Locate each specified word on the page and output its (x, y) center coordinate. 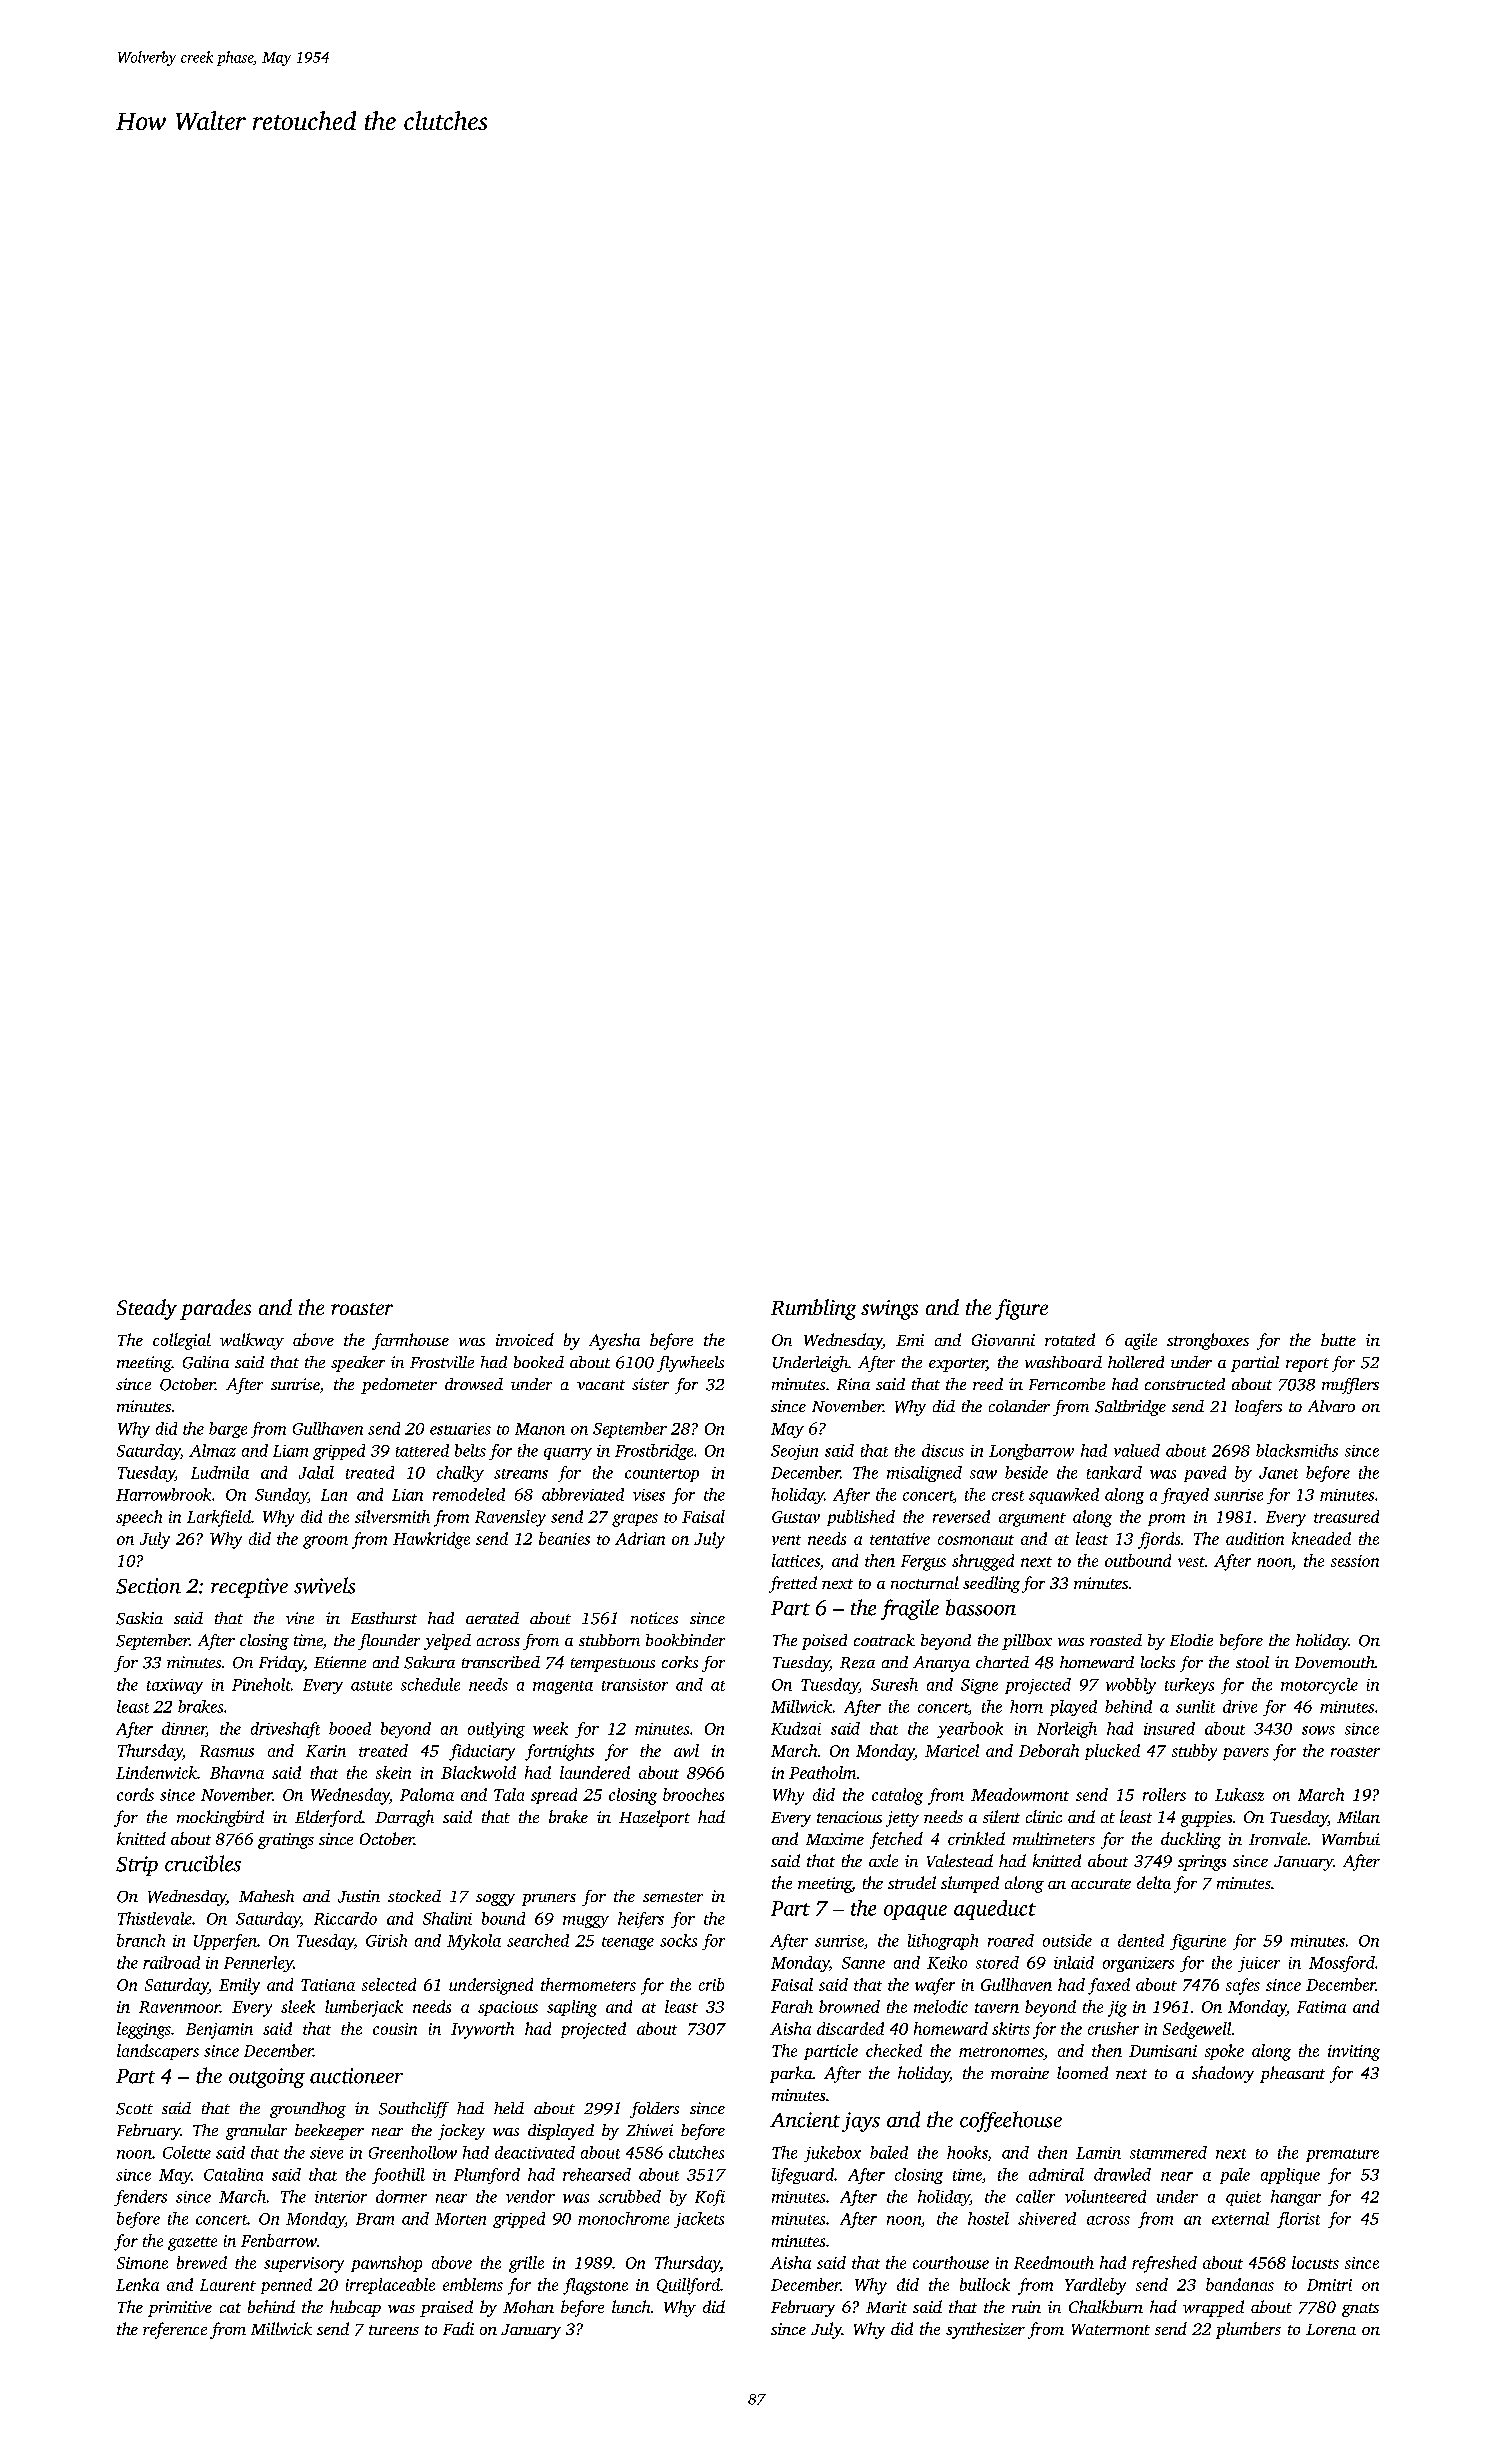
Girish (386, 1940)
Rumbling (813, 1309)
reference (175, 2330)
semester (673, 1897)
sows (1318, 1730)
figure (1021, 1309)
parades (215, 1309)
